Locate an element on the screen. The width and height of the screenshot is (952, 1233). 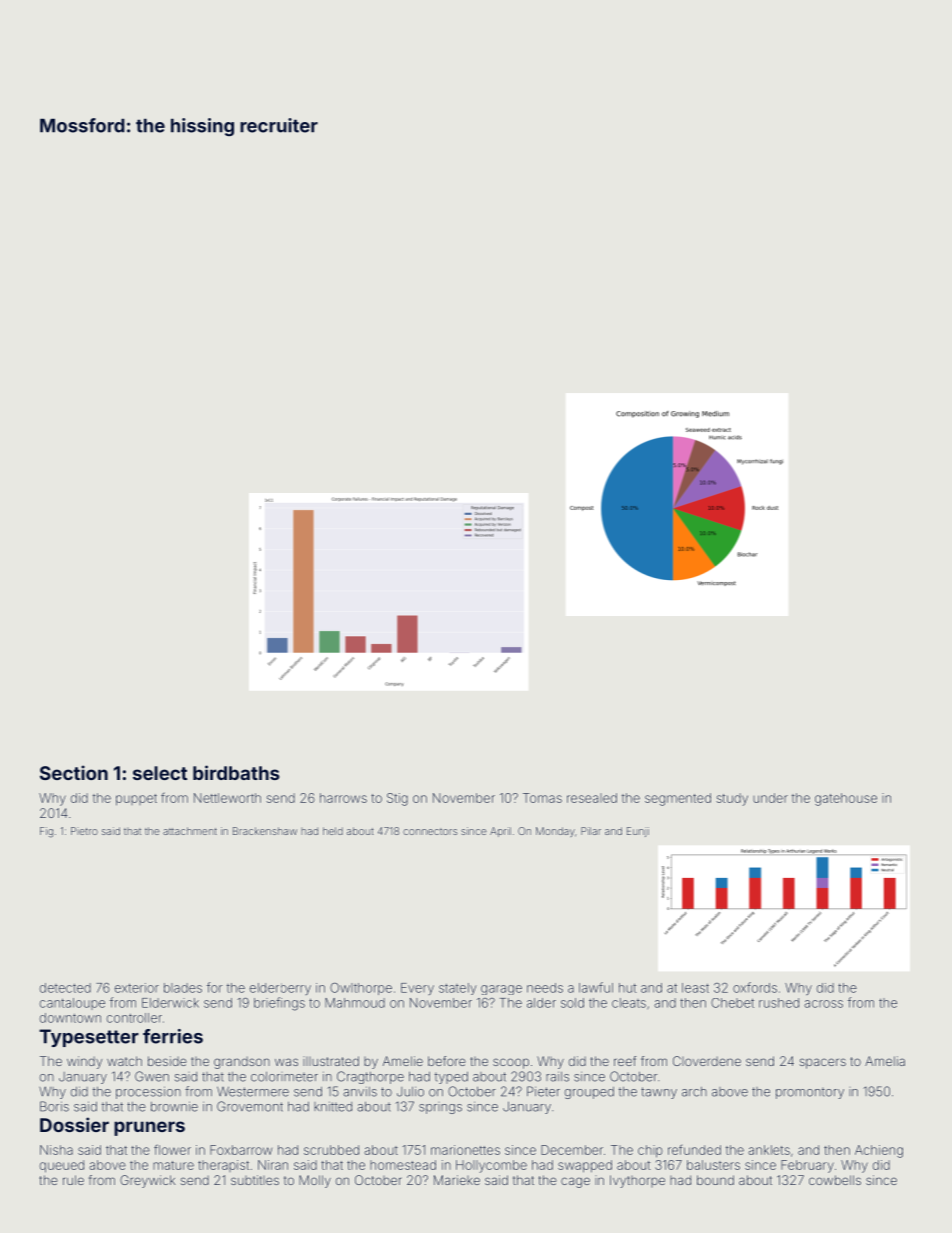
Greywick is located at coordinates (147, 1181).
